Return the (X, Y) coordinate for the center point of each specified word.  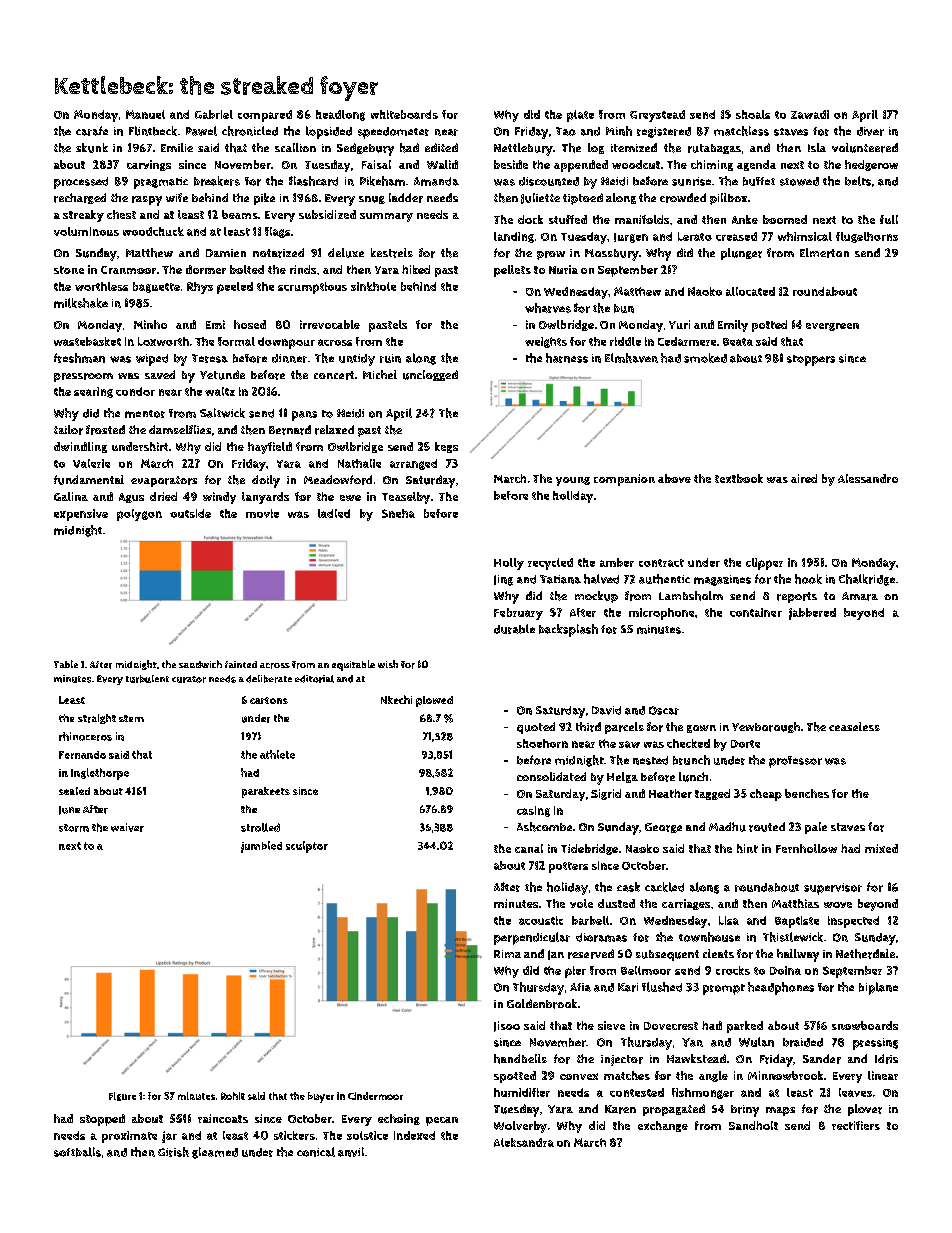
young (573, 481)
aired (804, 478)
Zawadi (810, 114)
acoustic (541, 920)
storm (74, 828)
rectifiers (856, 1125)
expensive (81, 515)
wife (177, 197)
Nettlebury (523, 149)
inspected (853, 922)
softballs (77, 1152)
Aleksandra (524, 1142)
